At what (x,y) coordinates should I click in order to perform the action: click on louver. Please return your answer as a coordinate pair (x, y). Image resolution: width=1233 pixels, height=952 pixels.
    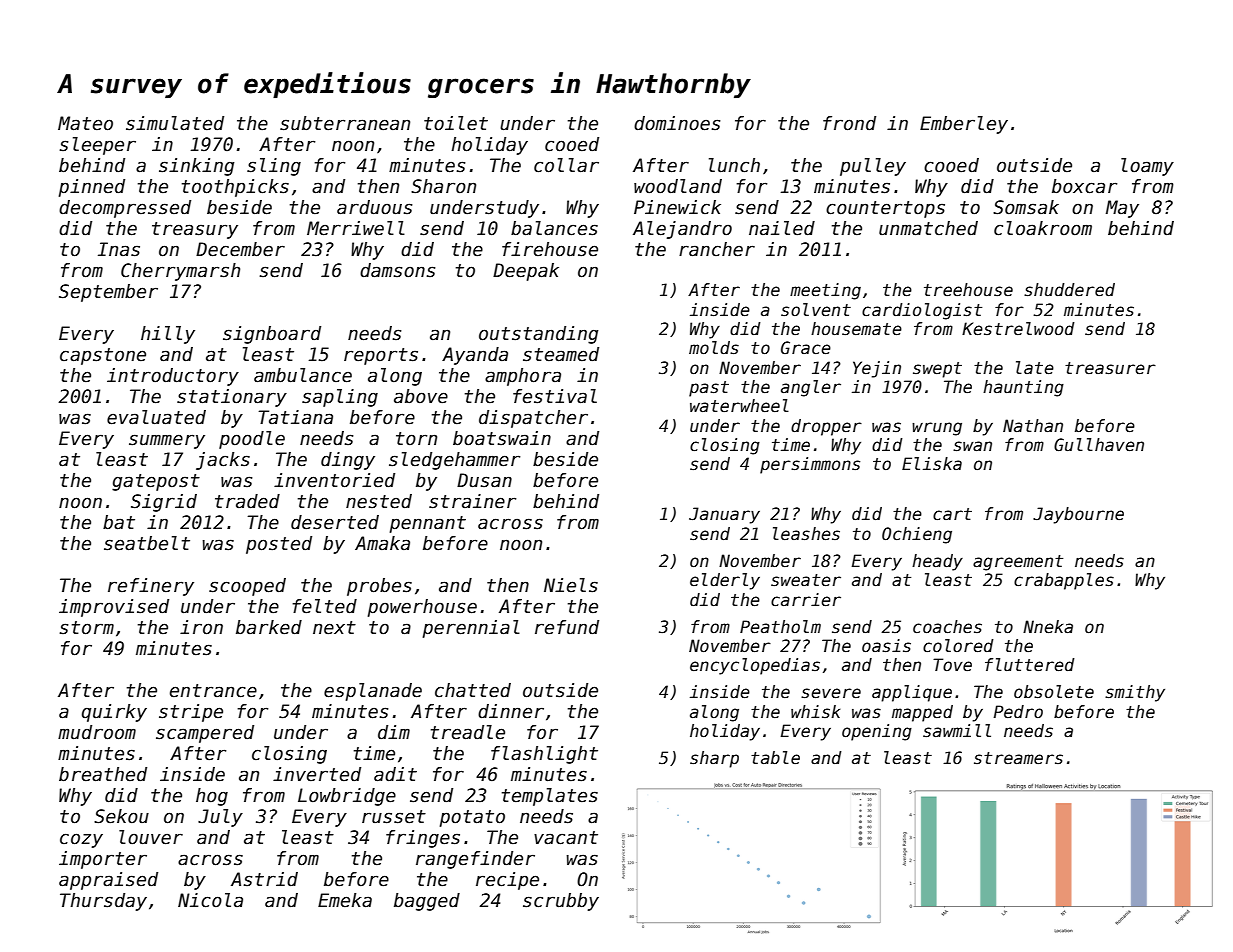
    Looking at the image, I should click on (151, 837).
